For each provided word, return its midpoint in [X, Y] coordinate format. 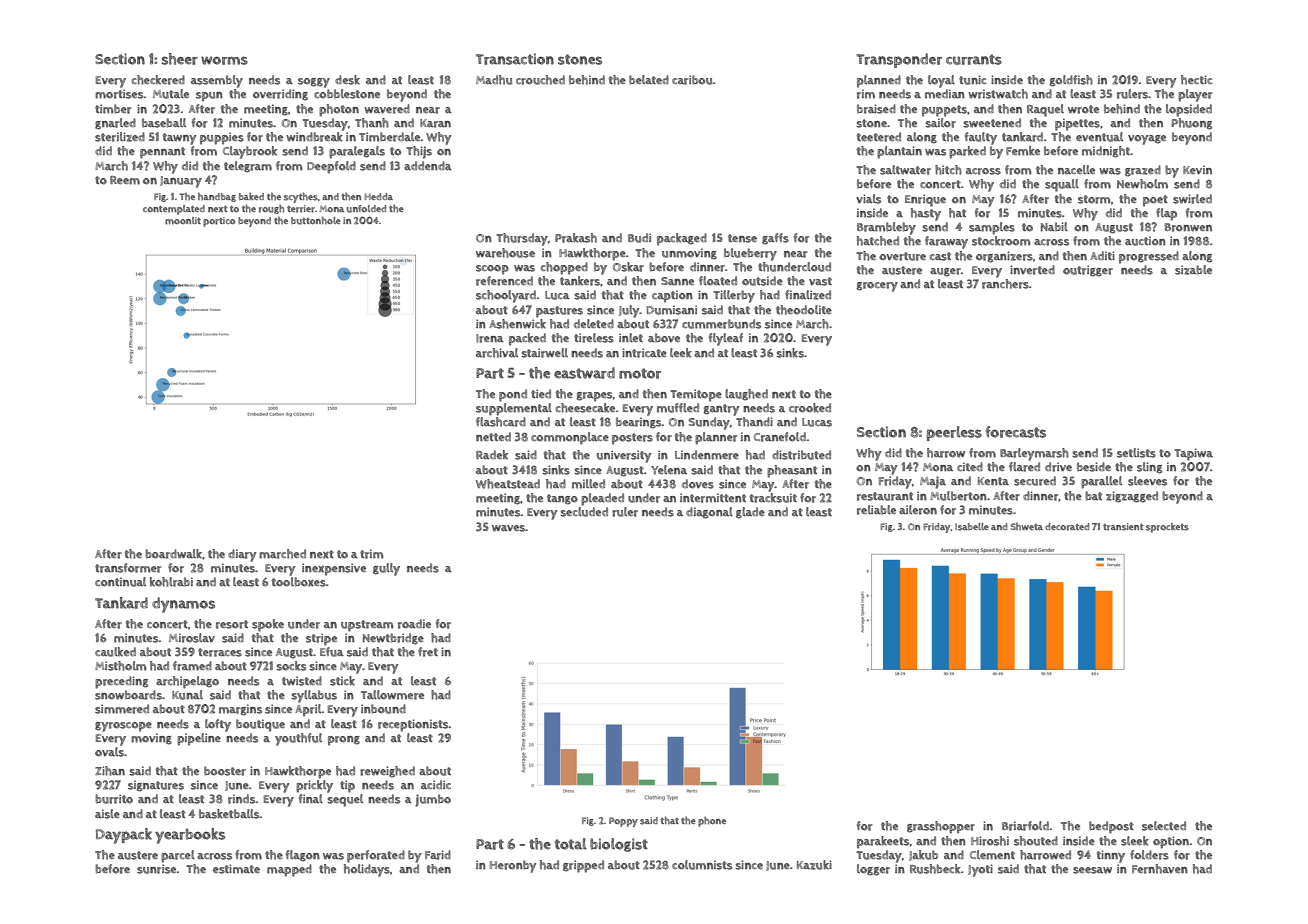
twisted [302, 681]
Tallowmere [392, 695]
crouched [540, 80]
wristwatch [998, 94]
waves [508, 528]
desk [347, 80]
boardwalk [173, 554]
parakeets [883, 842]
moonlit [183, 220]
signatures [156, 786]
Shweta [1026, 526]
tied [541, 393]
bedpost [1111, 827]
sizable [1193, 270]
